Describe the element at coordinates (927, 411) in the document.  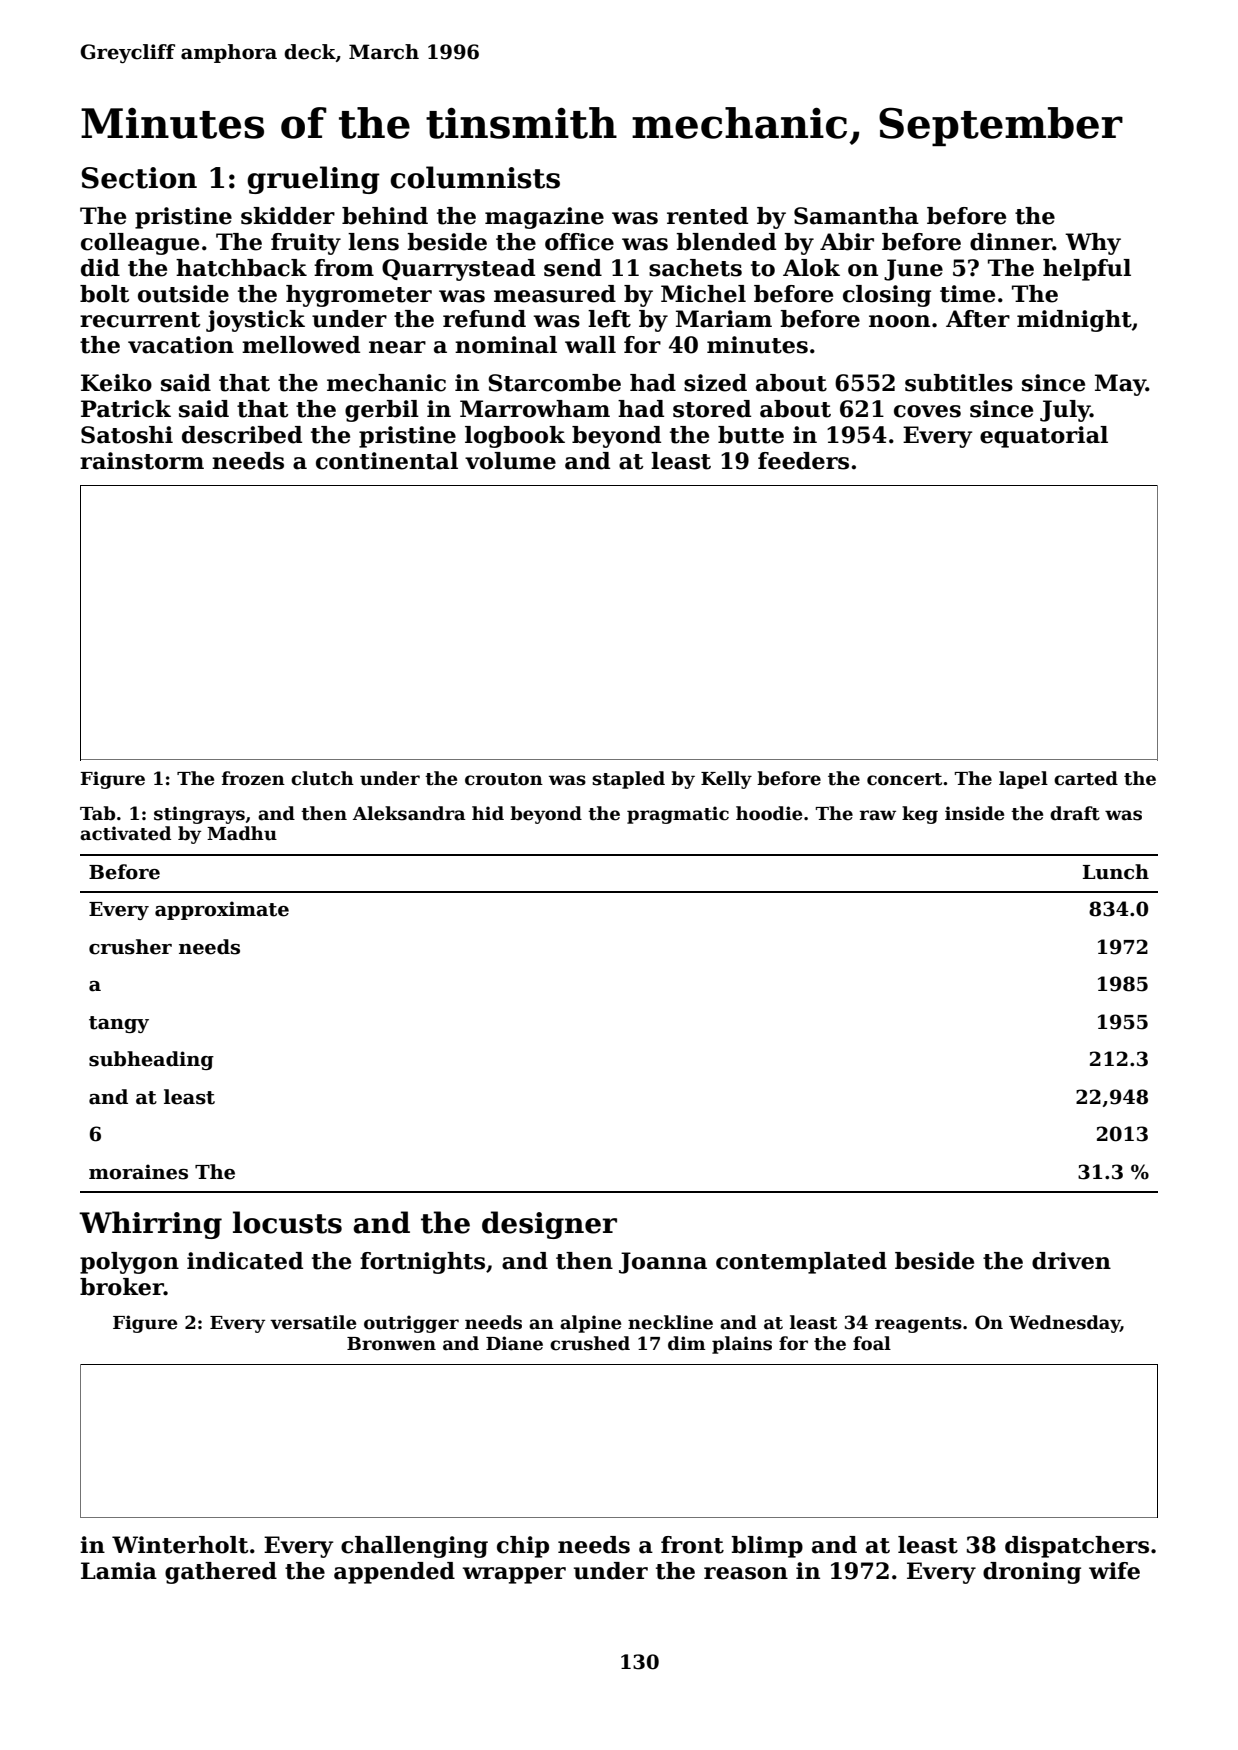
I see `coves` at that location.
